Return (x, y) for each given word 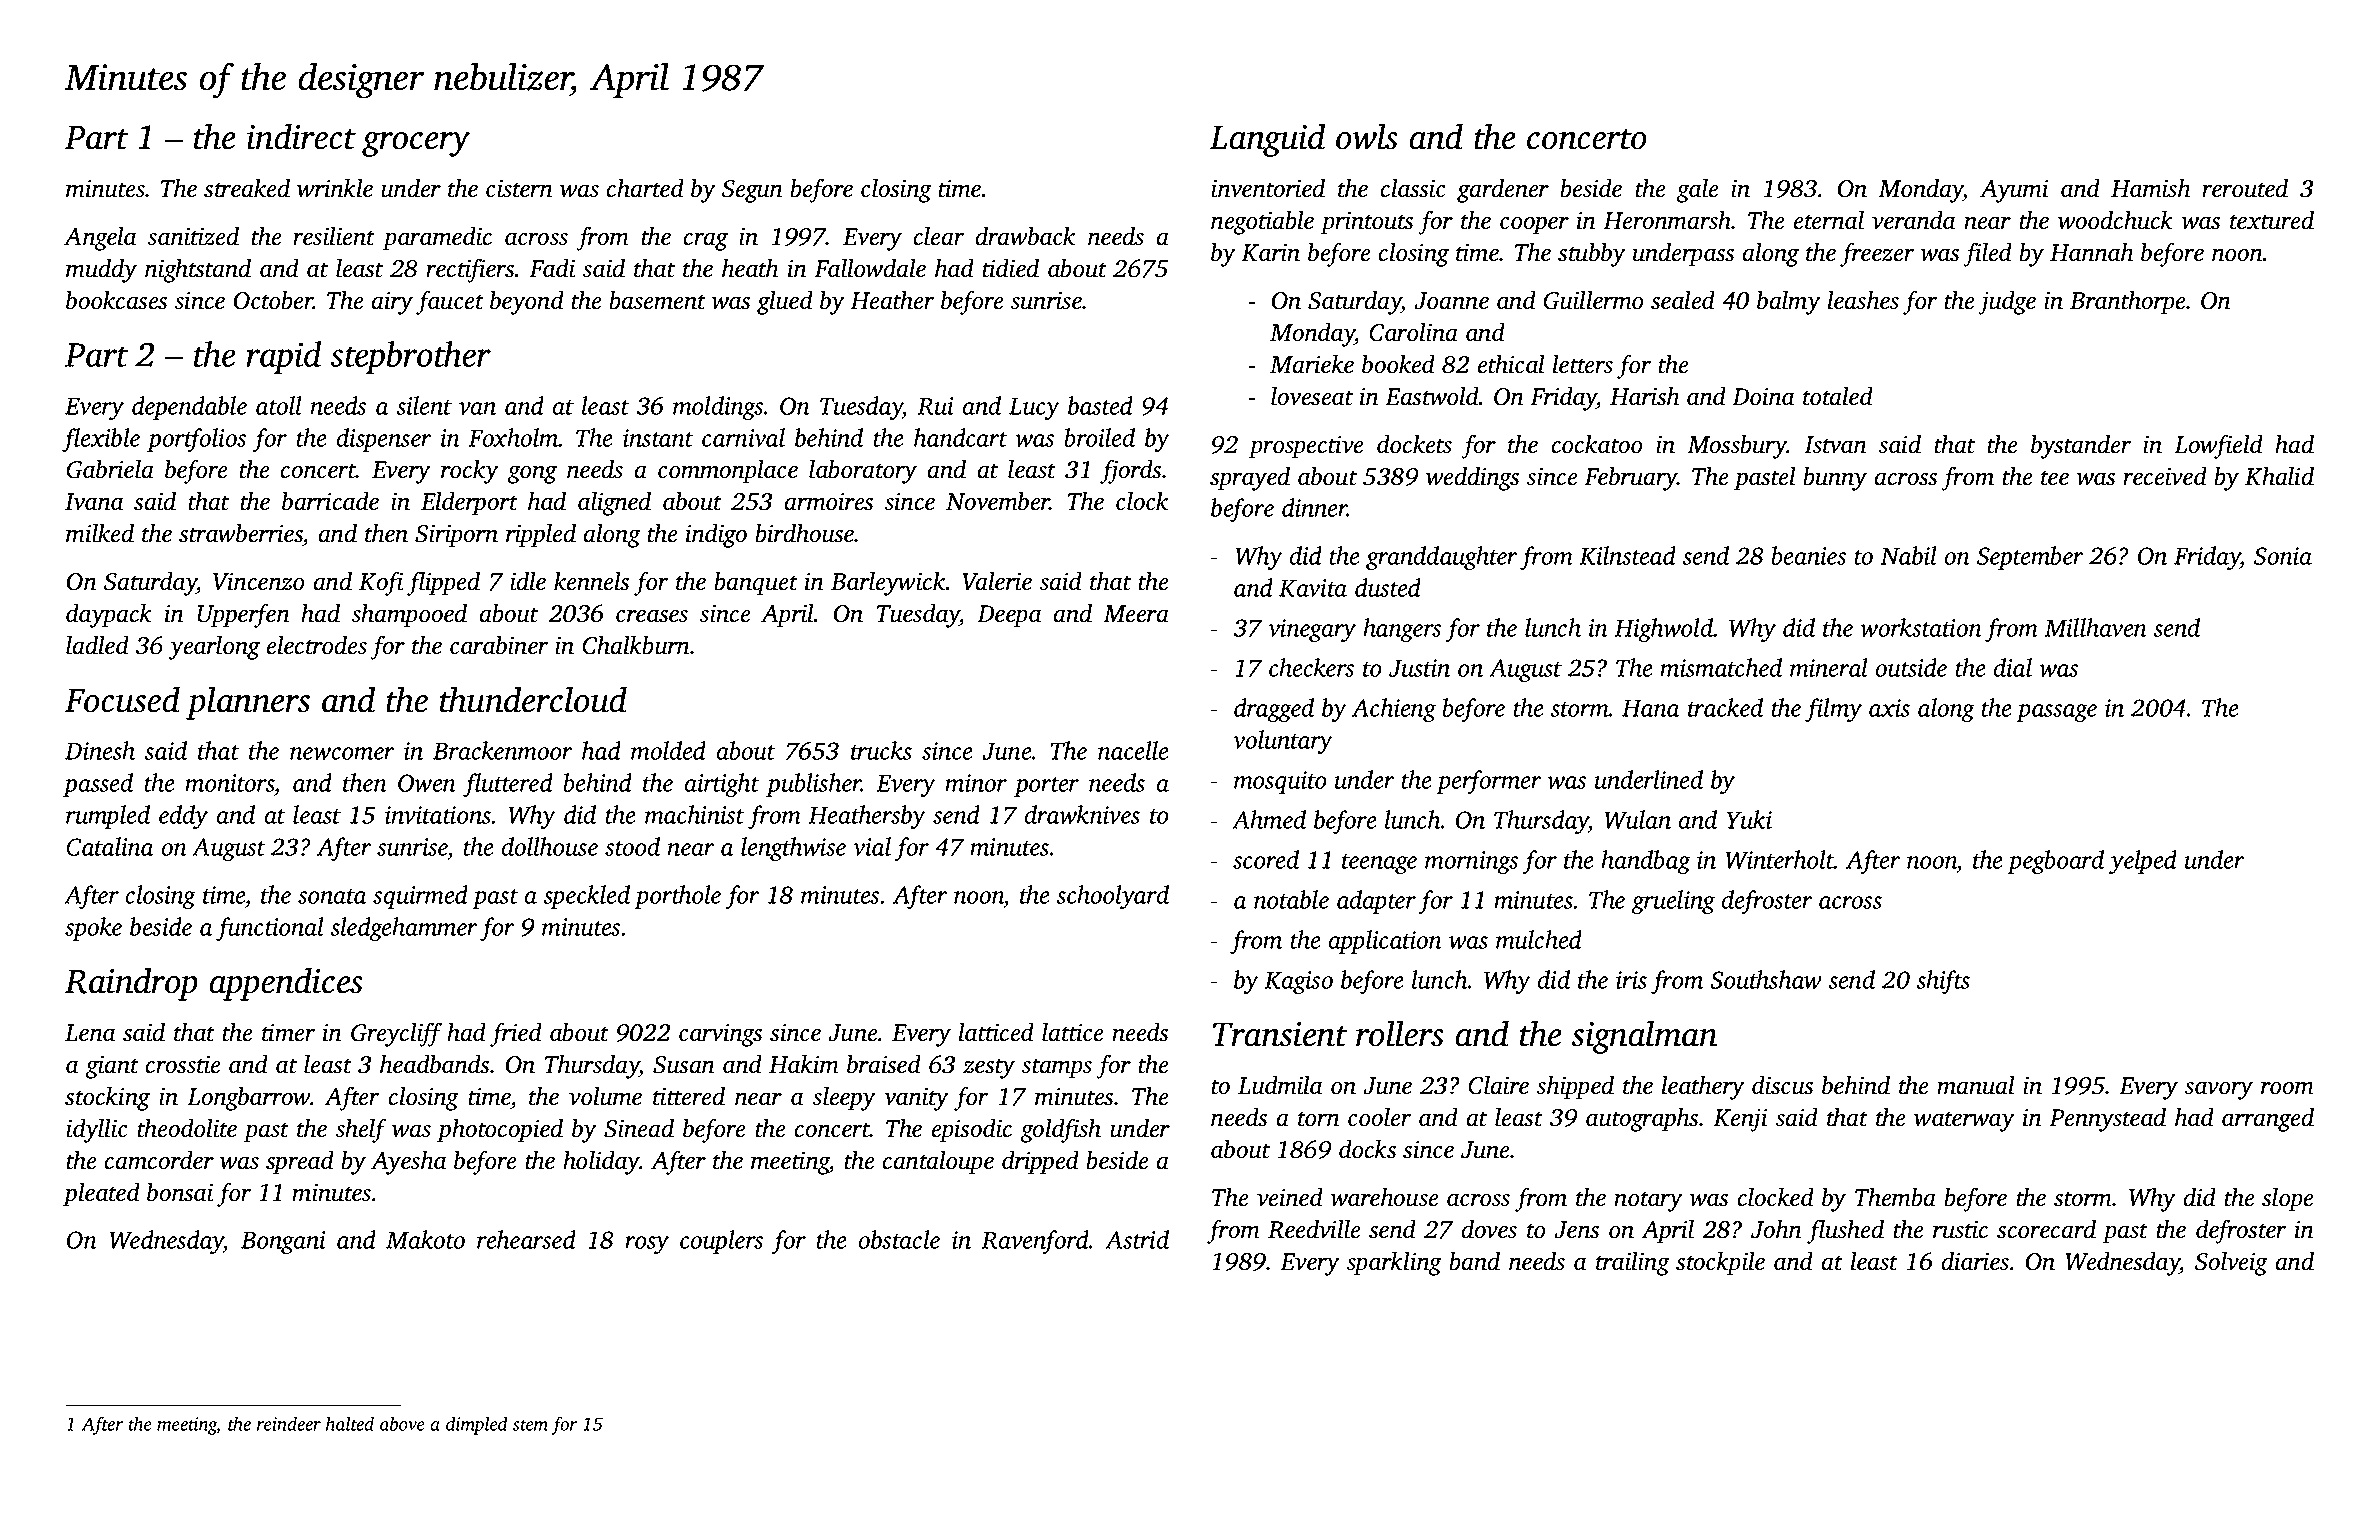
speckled (587, 897)
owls (1367, 136)
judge (2007, 302)
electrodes (317, 645)
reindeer (289, 1423)
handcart (960, 437)
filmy (1833, 710)
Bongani (283, 1242)
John (1776, 1229)
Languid (1267, 140)
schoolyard (1113, 897)
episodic (972, 1130)
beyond (527, 302)
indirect (301, 136)
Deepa (1009, 616)
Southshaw (1766, 979)
